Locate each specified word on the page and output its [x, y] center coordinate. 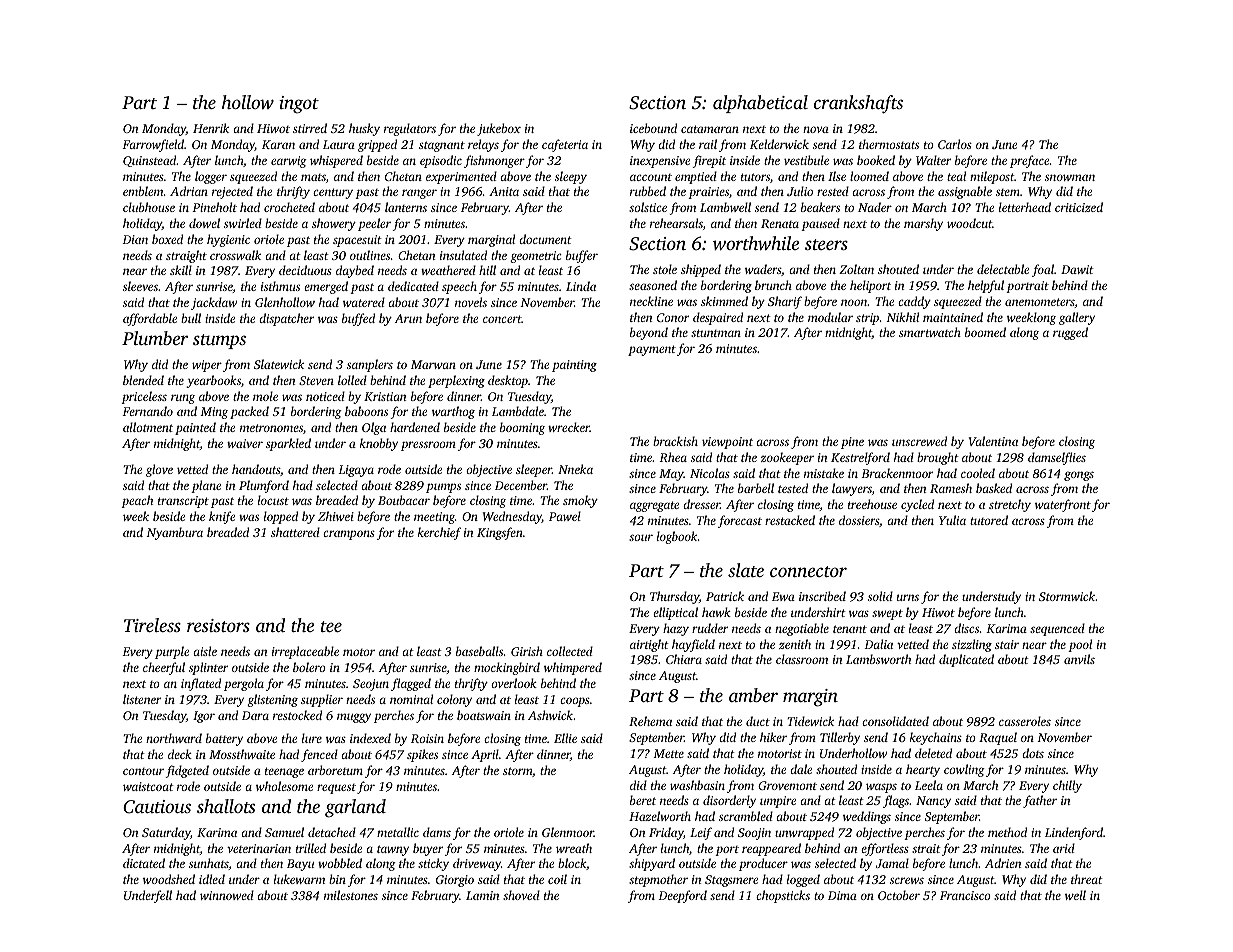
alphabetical [760, 104]
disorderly [729, 801]
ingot [299, 105]
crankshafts [858, 104]
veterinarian [259, 848]
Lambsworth [878, 659]
